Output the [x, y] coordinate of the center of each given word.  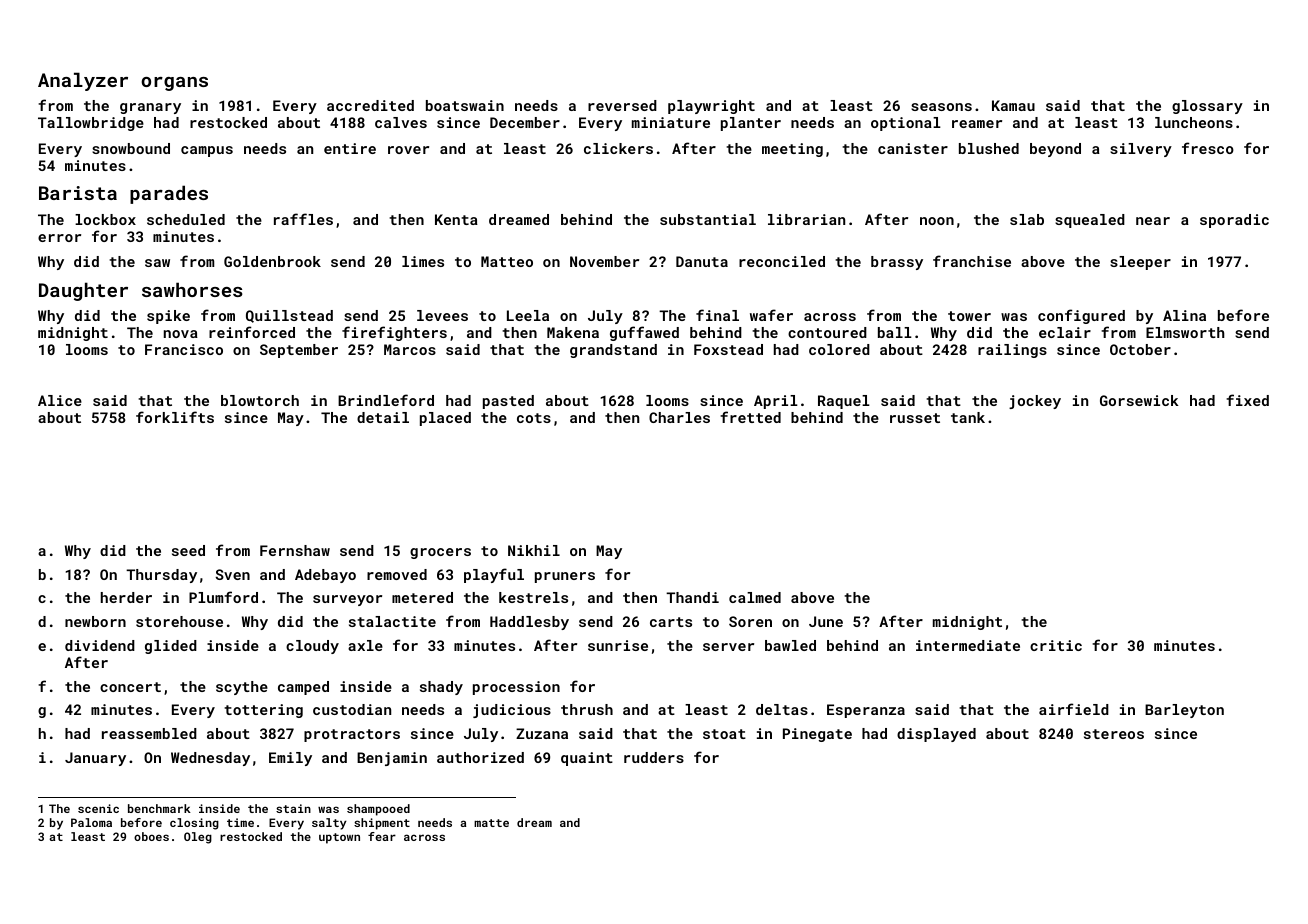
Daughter [83, 291]
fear [382, 836]
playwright [711, 107]
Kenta [456, 219]
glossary [1207, 107]
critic [1056, 645]
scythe [242, 688]
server [728, 647]
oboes [151, 836]
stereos [1114, 734]
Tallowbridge [91, 124]
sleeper [1140, 263]
